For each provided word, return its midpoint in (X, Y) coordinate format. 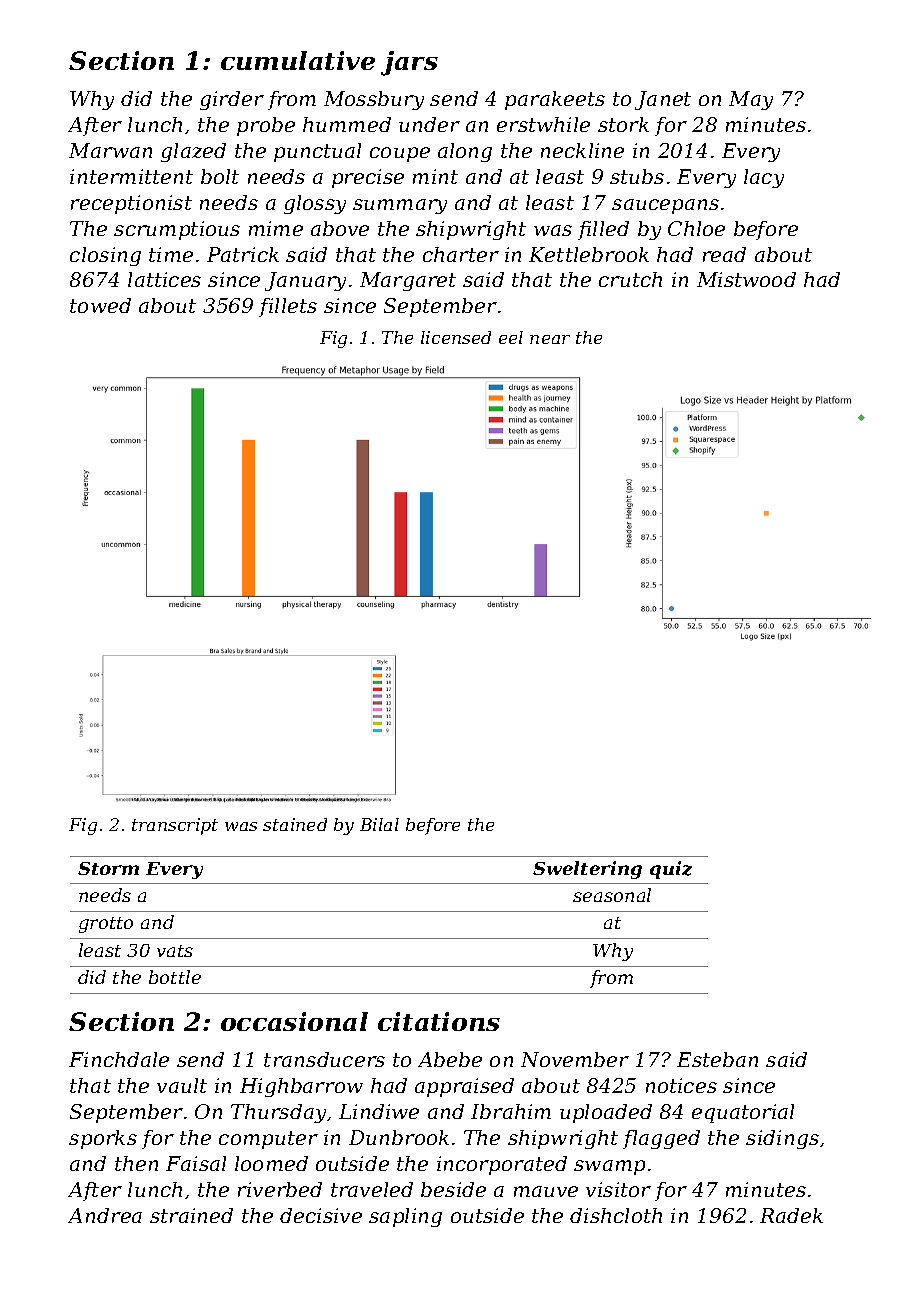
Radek (791, 1215)
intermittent (131, 176)
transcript (175, 826)
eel (511, 337)
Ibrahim (511, 1111)
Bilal (379, 824)
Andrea (105, 1215)
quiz (671, 870)
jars (409, 63)
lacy (764, 178)
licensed (456, 337)
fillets (288, 307)
